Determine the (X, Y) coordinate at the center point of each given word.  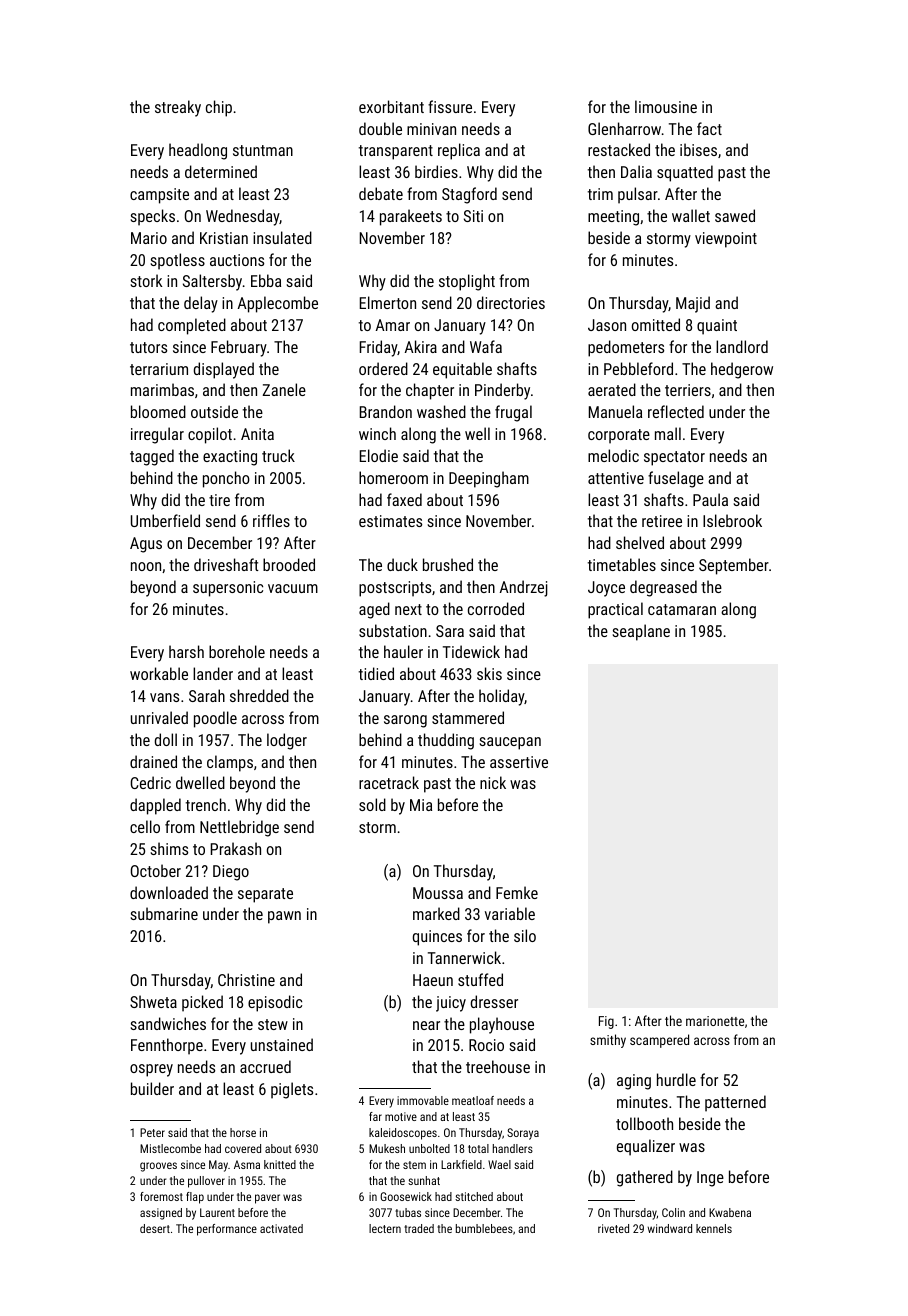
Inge (710, 1179)
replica (459, 151)
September (734, 566)
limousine (666, 106)
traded (419, 1228)
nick (493, 782)
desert (155, 1228)
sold (372, 804)
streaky (178, 108)
